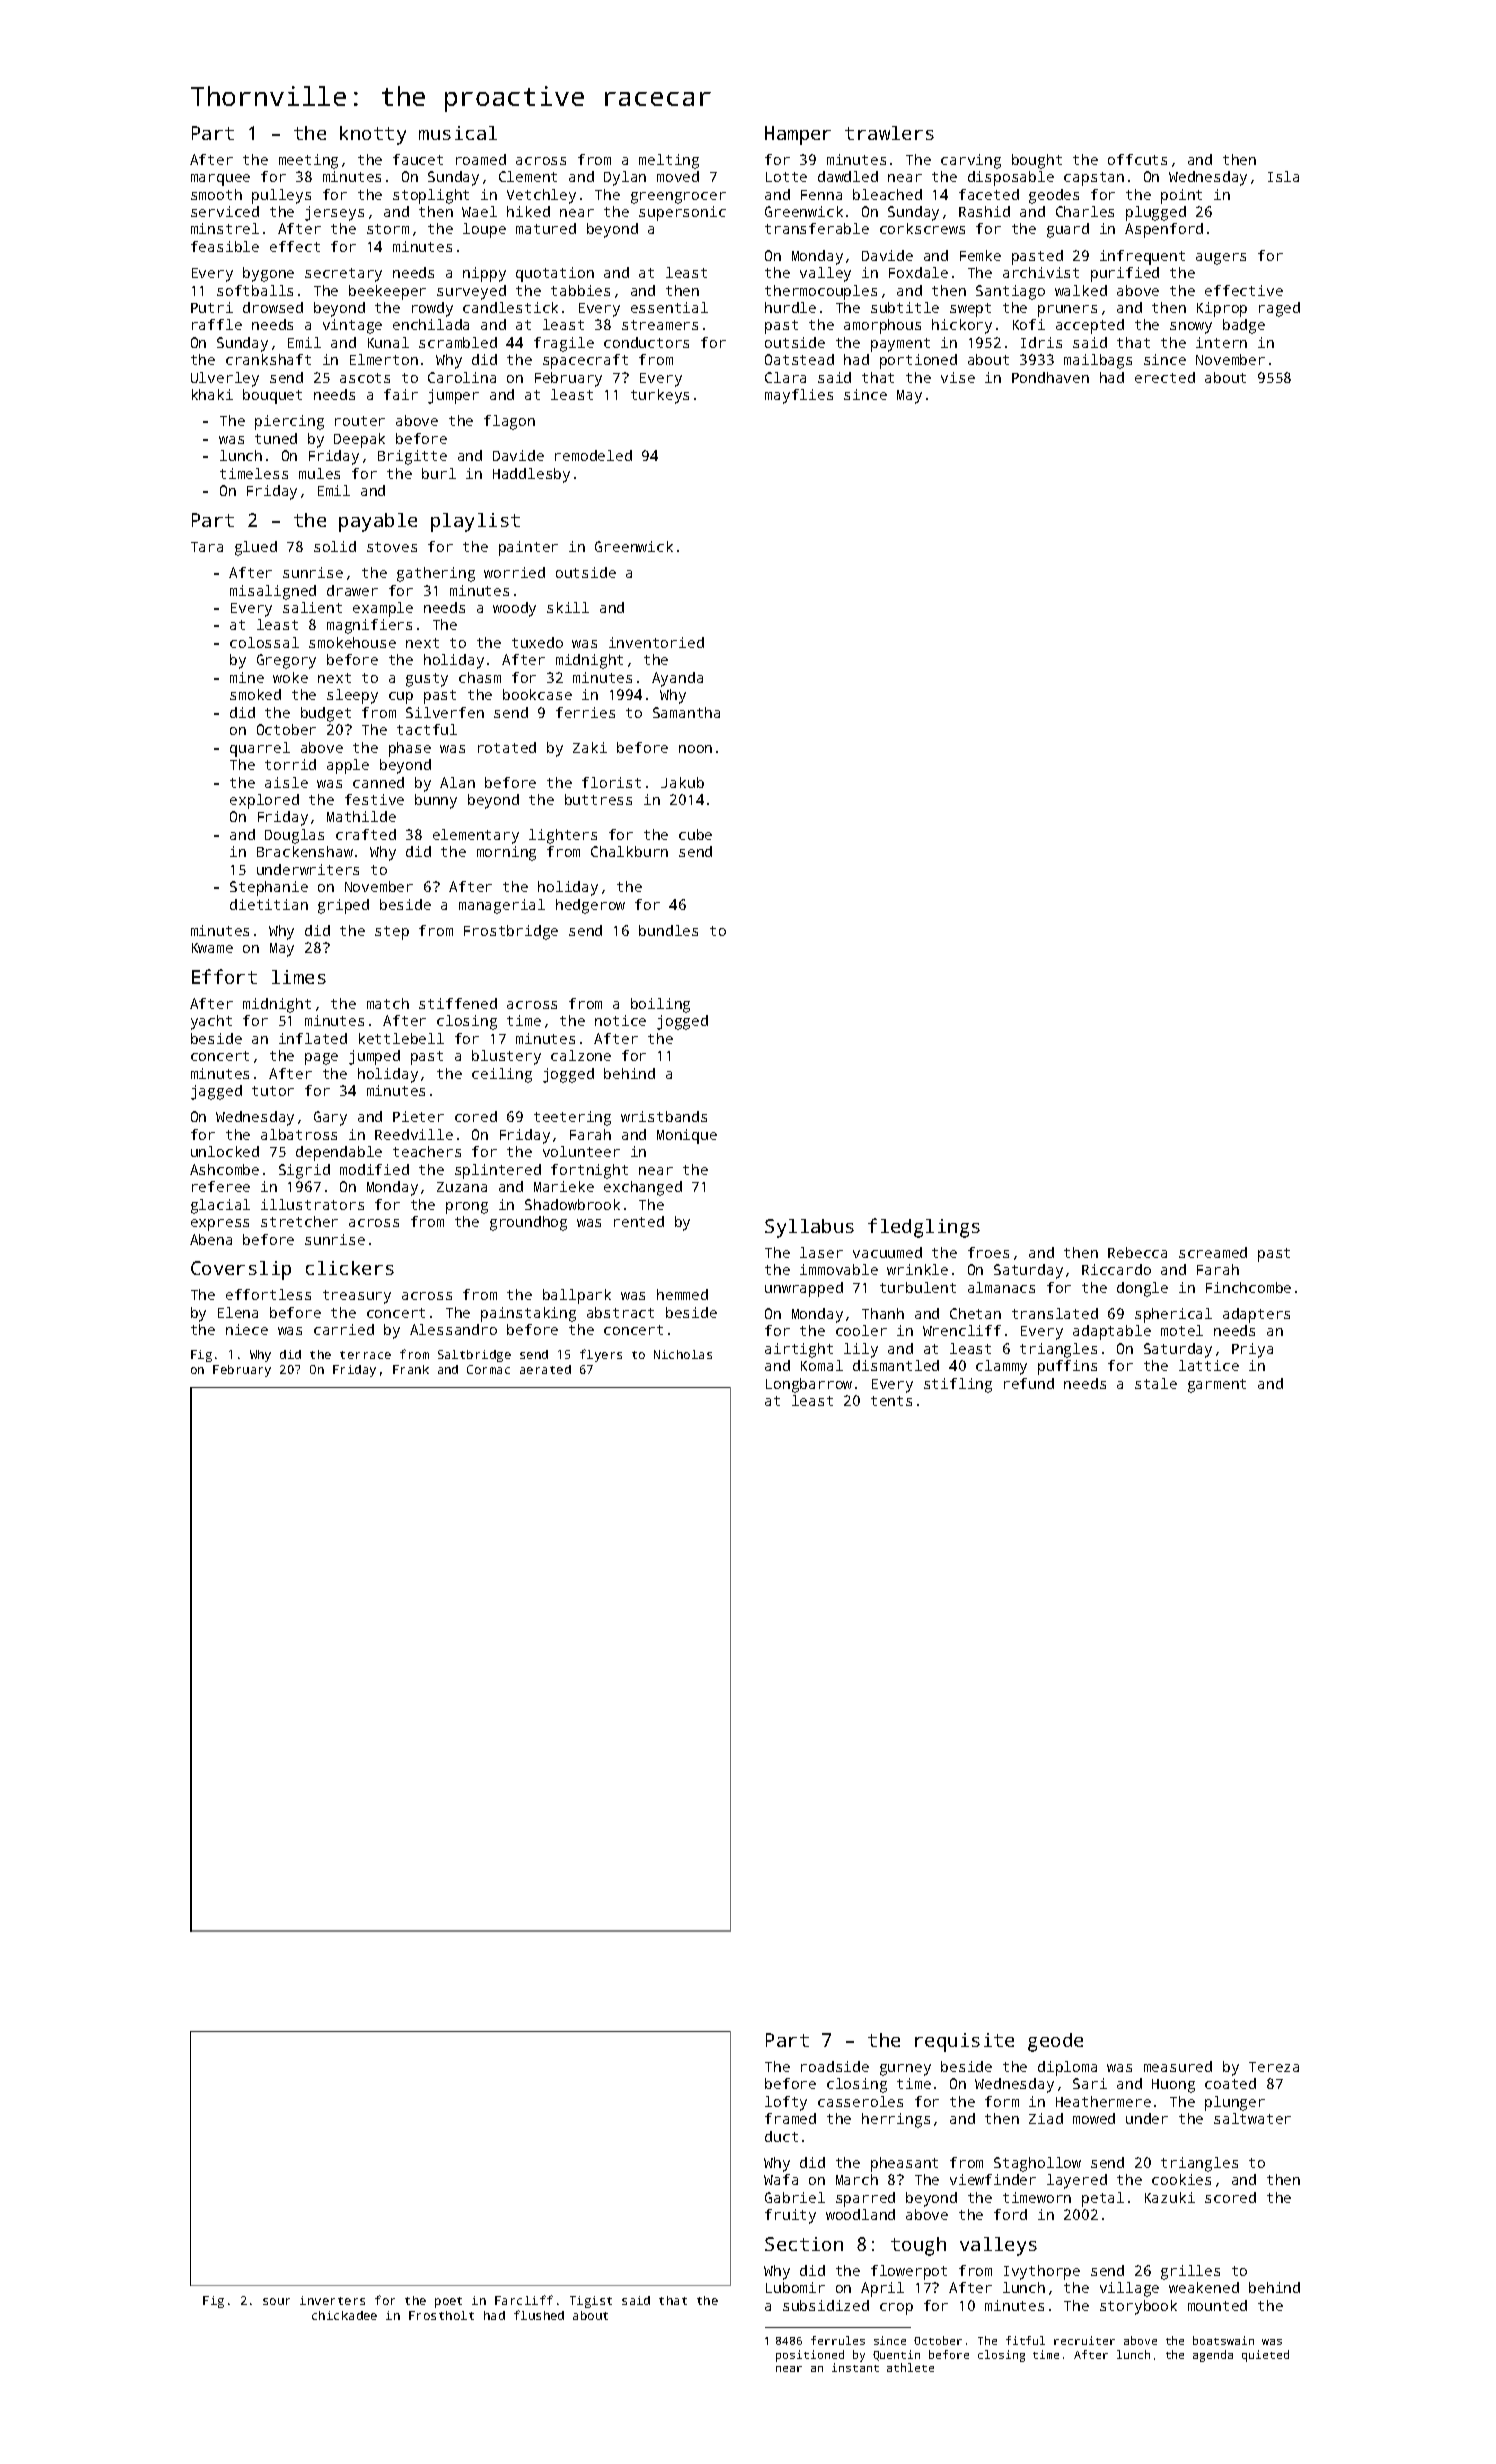  What do you see at coordinates (656, 642) in the screenshot?
I see `inventoried` at bounding box center [656, 642].
